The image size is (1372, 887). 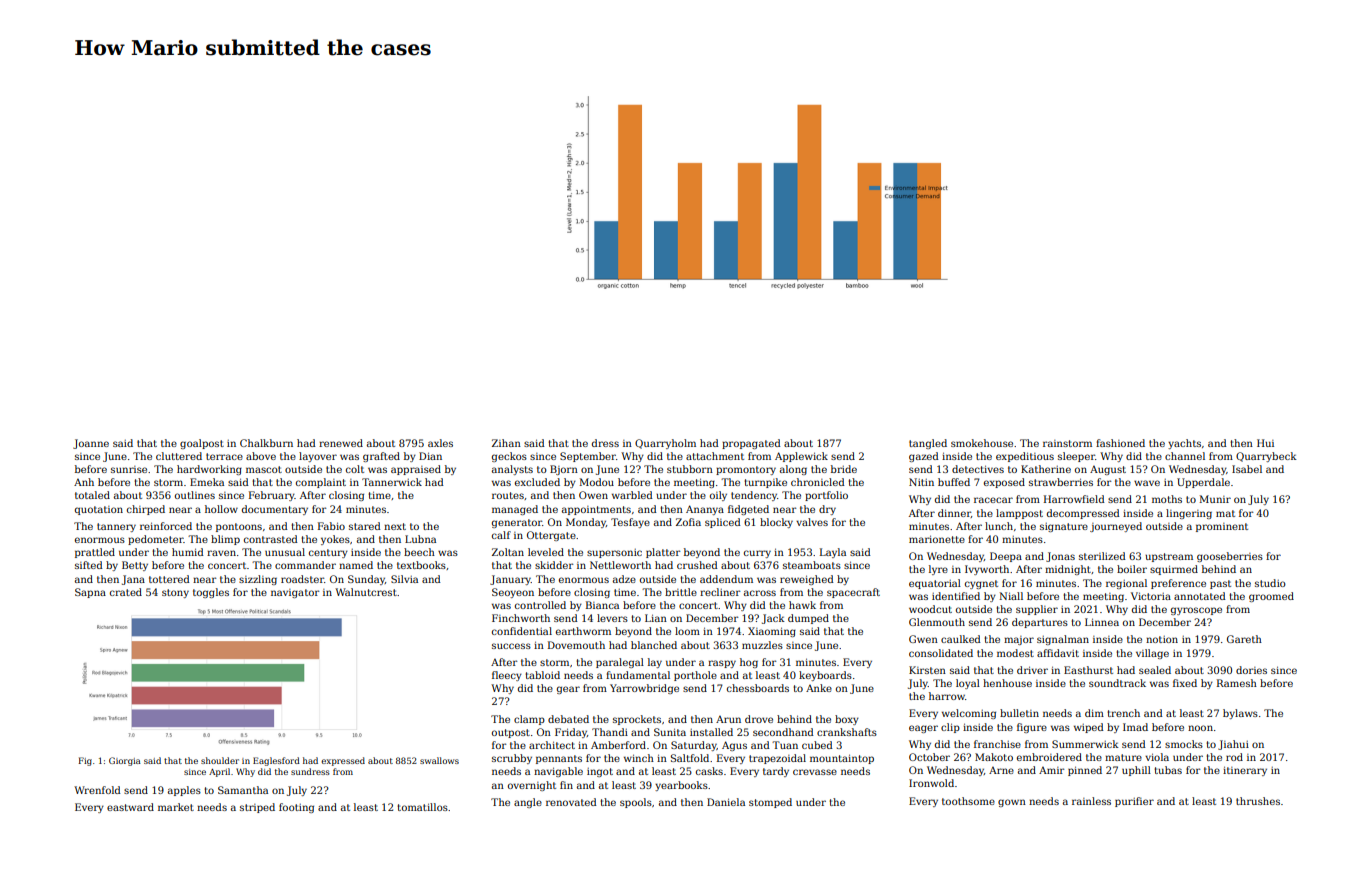 What do you see at coordinates (97, 790) in the page?
I see `Wrenfold` at bounding box center [97, 790].
